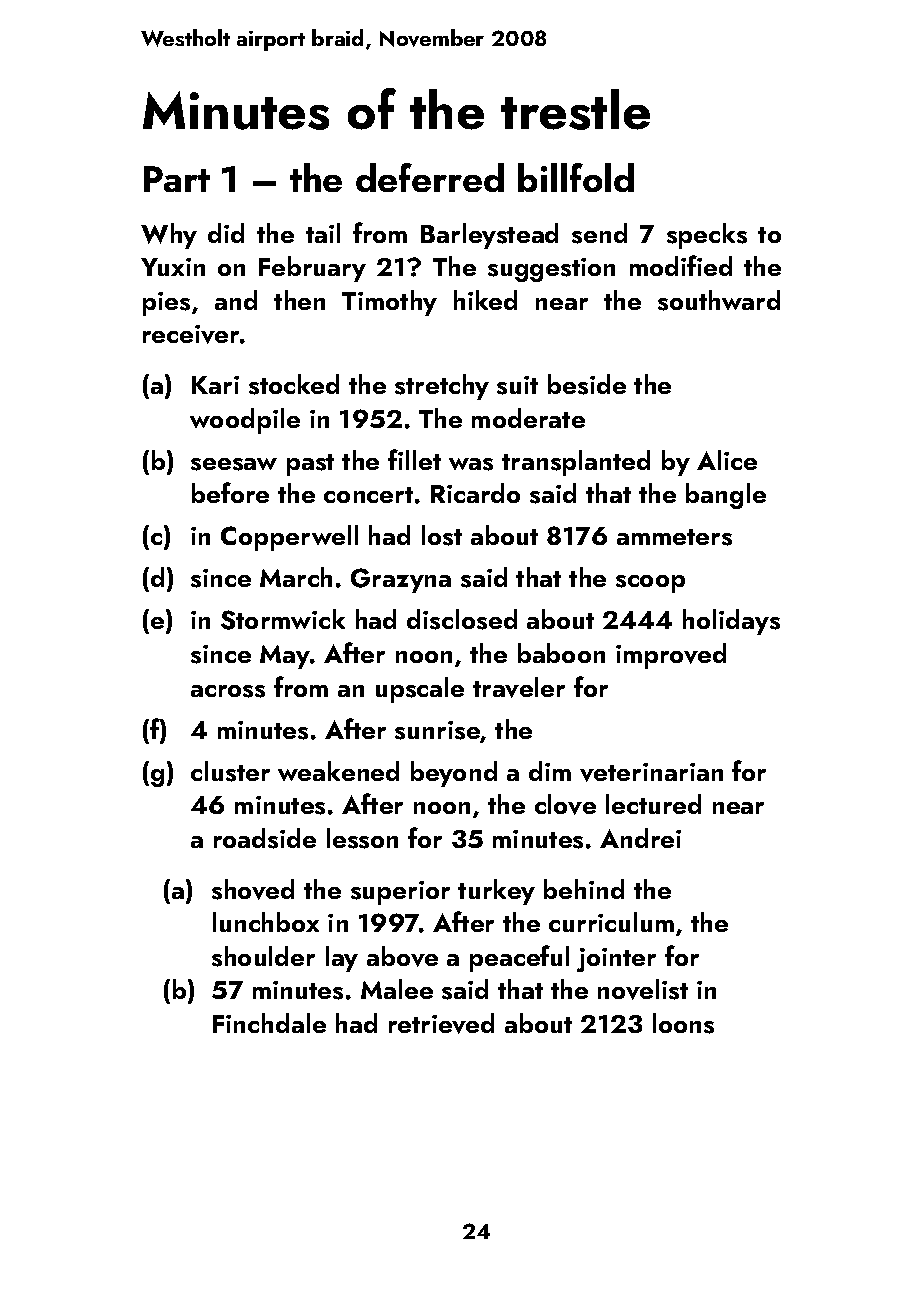 The height and width of the document is (1311, 924). What do you see at coordinates (519, 687) in the document?
I see `traveler` at bounding box center [519, 687].
